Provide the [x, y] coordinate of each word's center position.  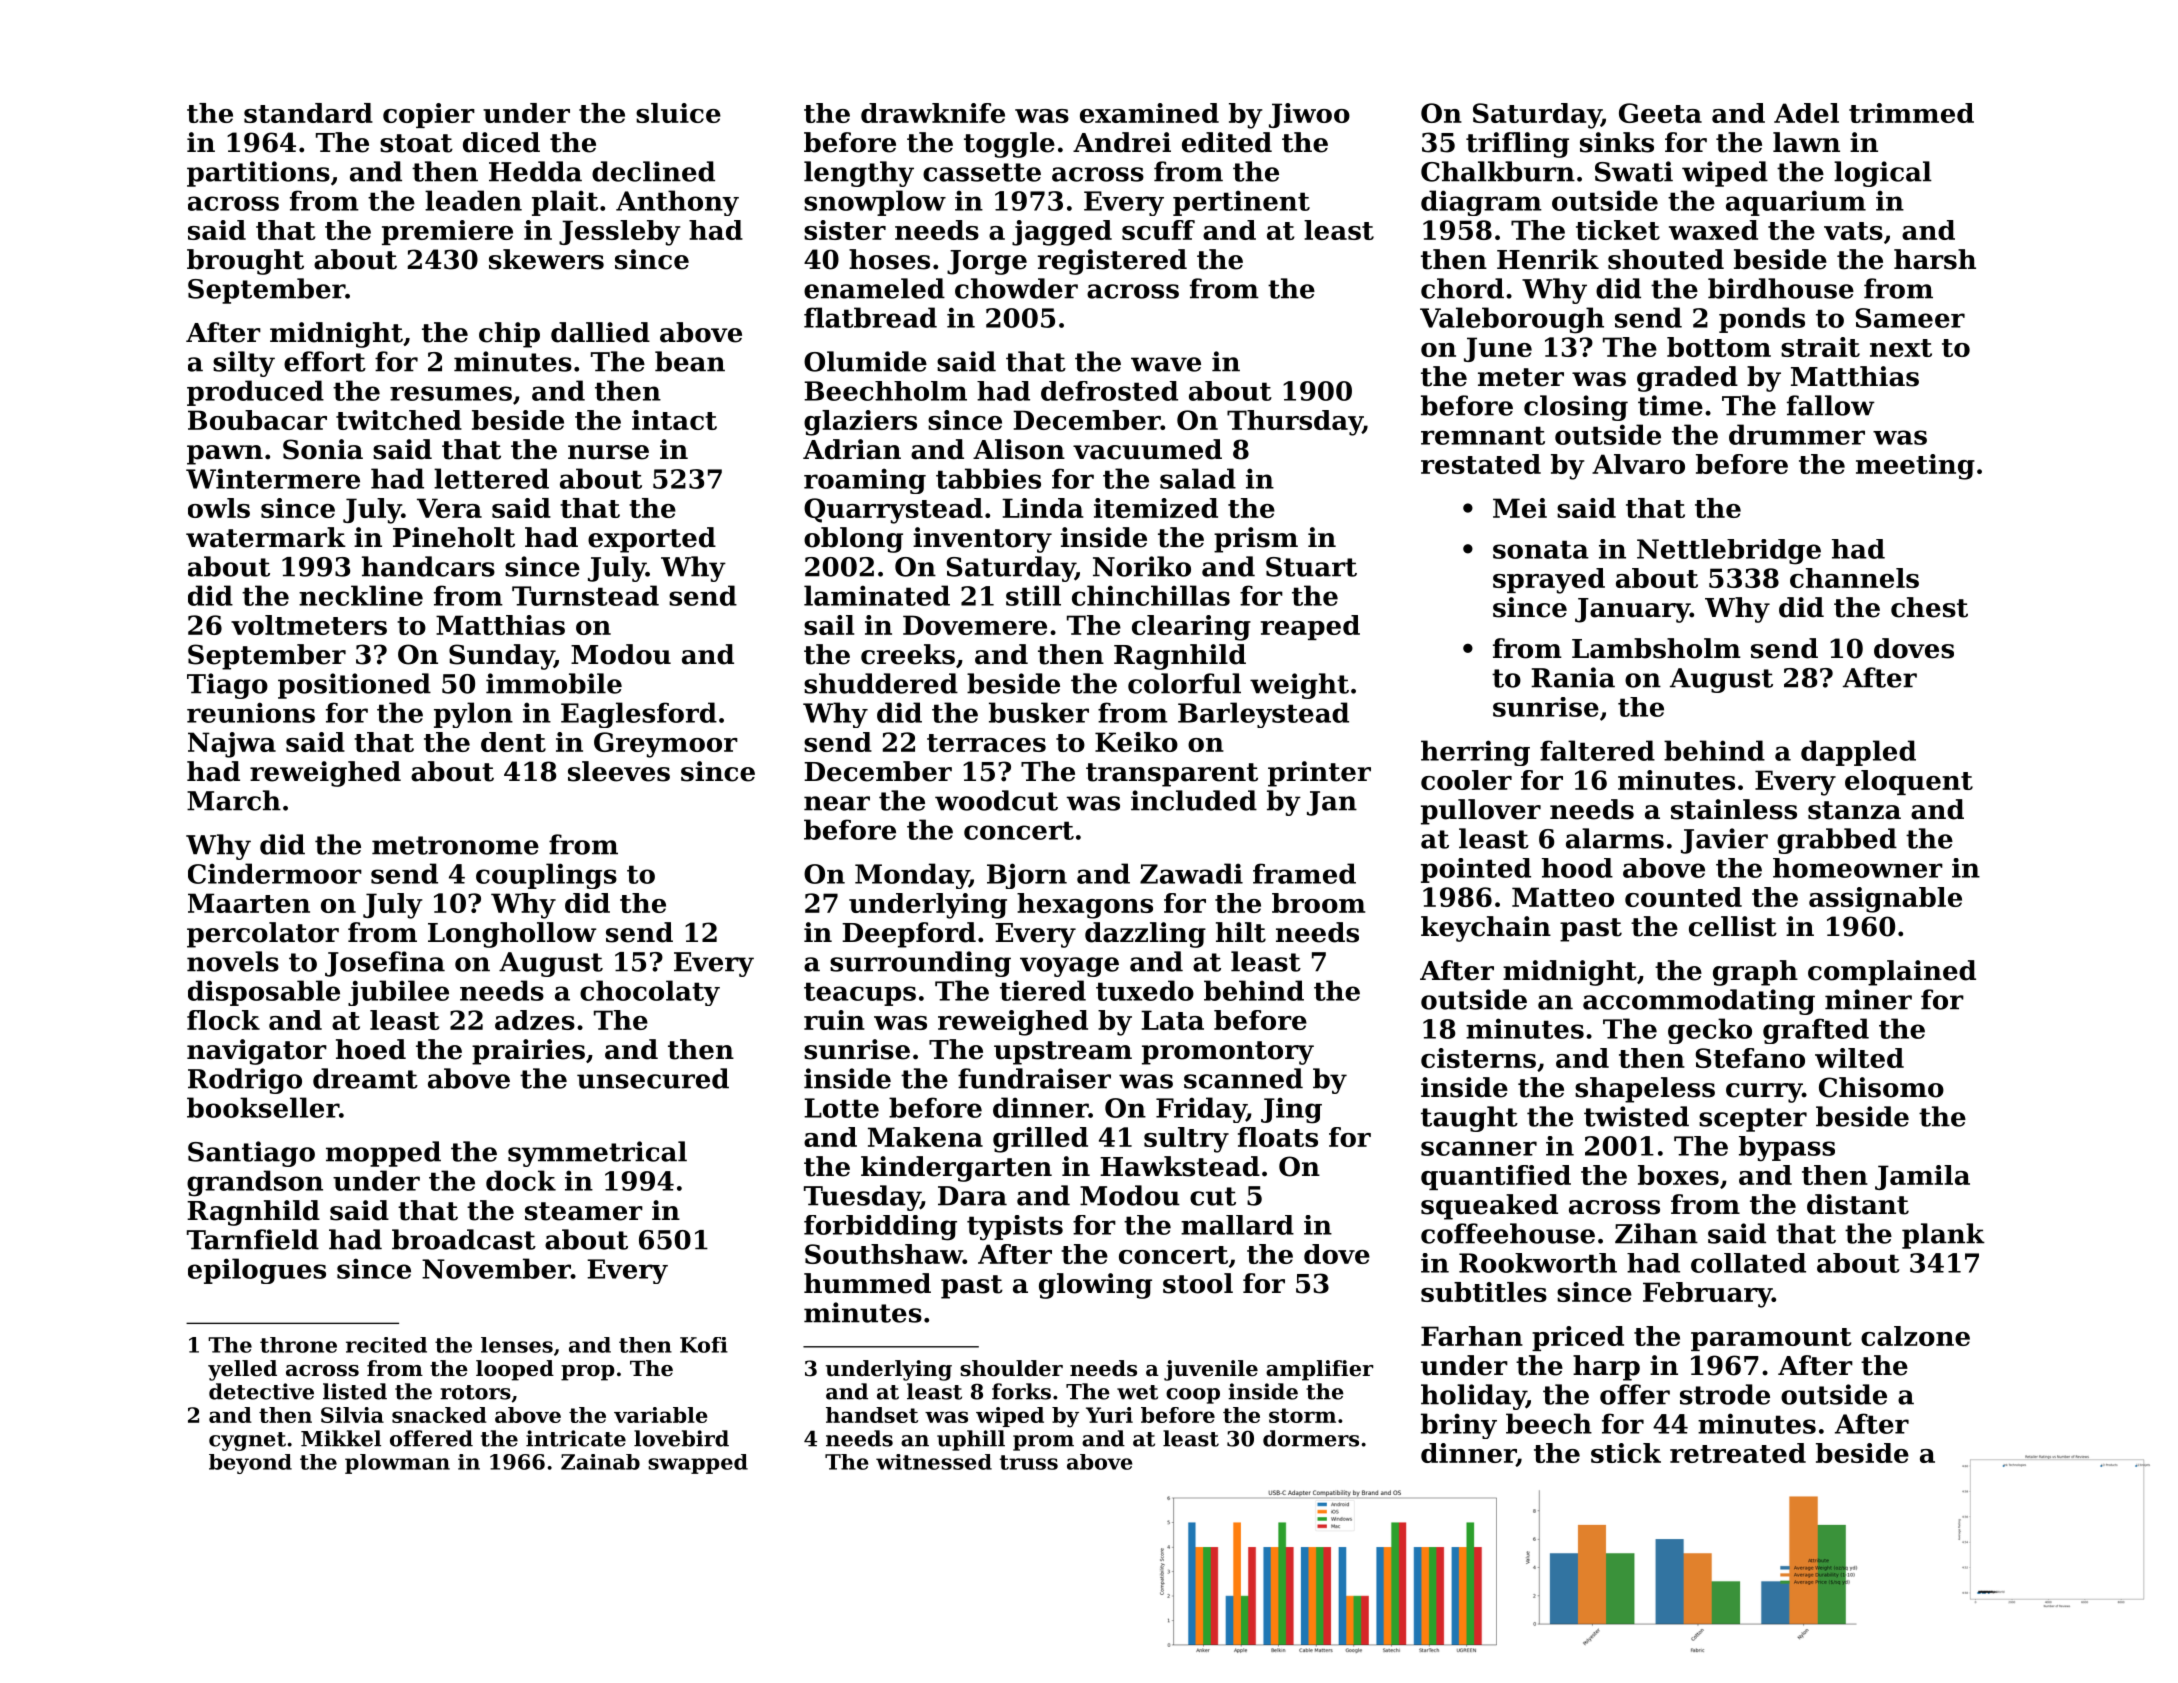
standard [308, 113]
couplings [546, 876]
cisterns [1478, 1058]
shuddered [881, 683]
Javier [1724, 841]
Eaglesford [639, 715]
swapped [698, 1464]
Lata [1172, 1020]
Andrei [1122, 142]
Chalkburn [1498, 171]
